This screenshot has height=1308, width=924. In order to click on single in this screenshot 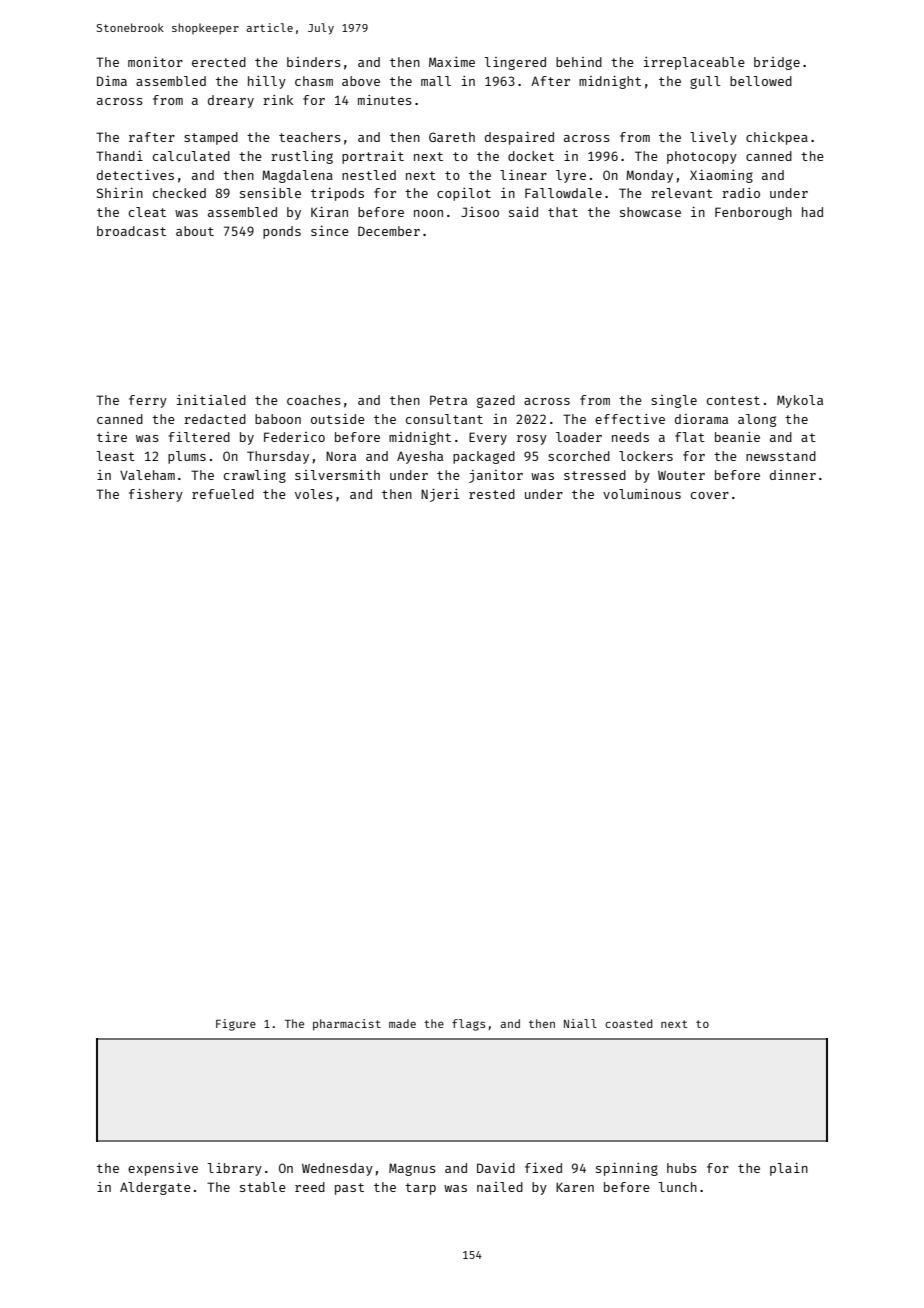, I will do `click(674, 401)`.
